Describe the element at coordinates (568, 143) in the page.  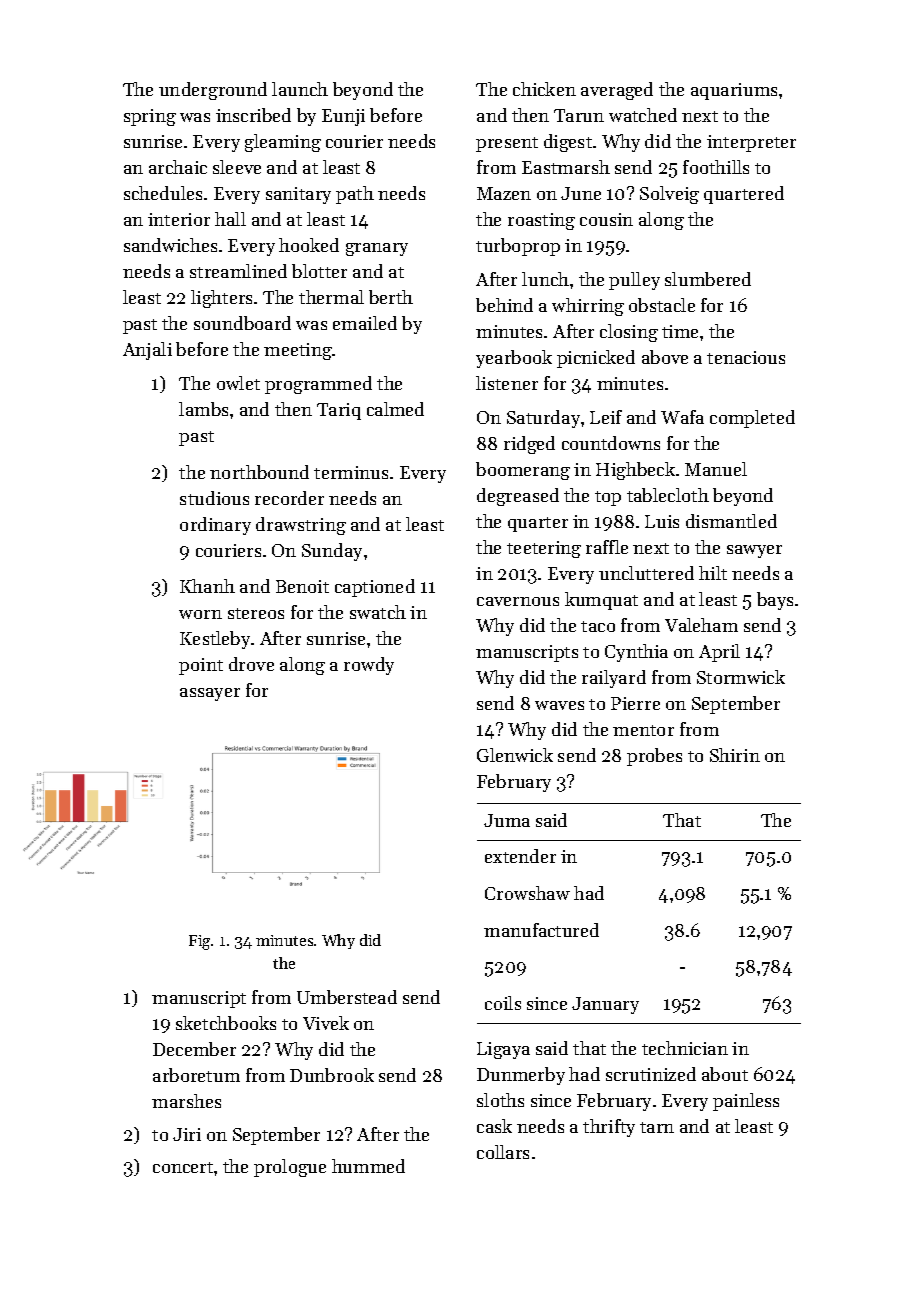
I see `digest` at that location.
